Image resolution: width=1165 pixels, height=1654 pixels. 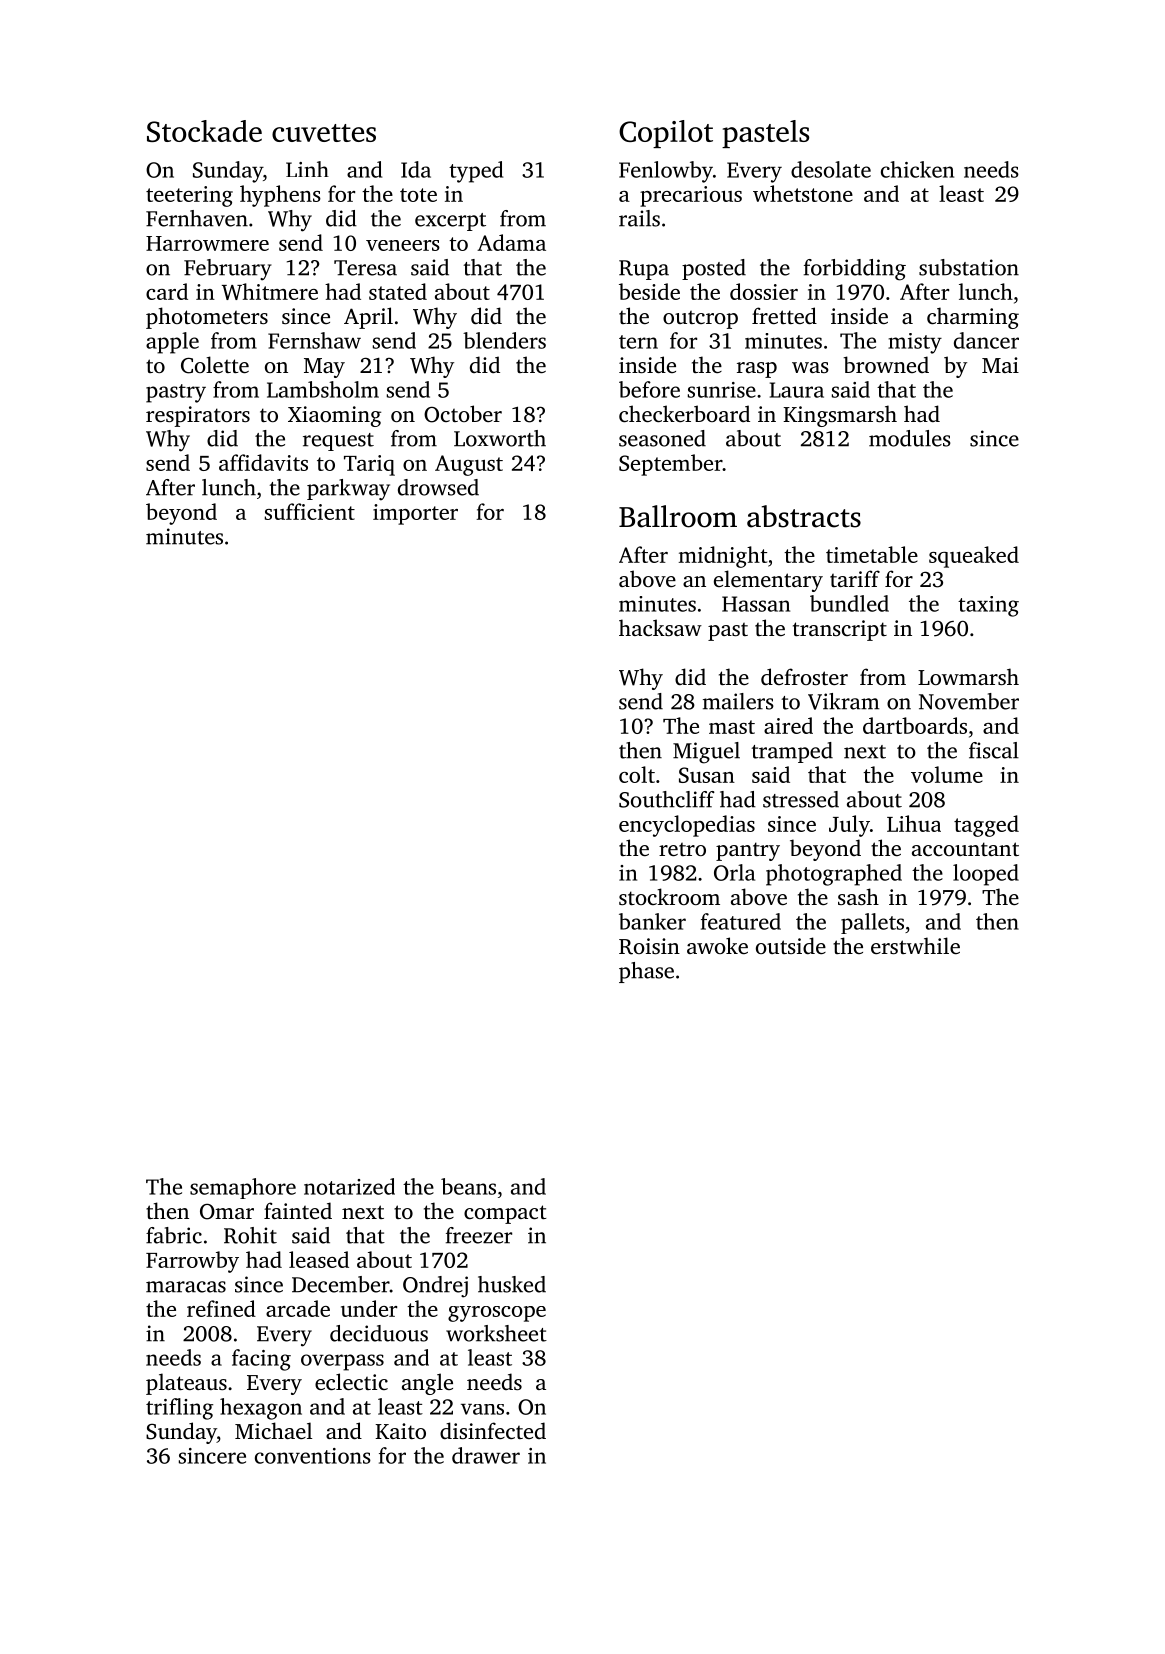 I want to click on husked, so click(x=512, y=1284).
